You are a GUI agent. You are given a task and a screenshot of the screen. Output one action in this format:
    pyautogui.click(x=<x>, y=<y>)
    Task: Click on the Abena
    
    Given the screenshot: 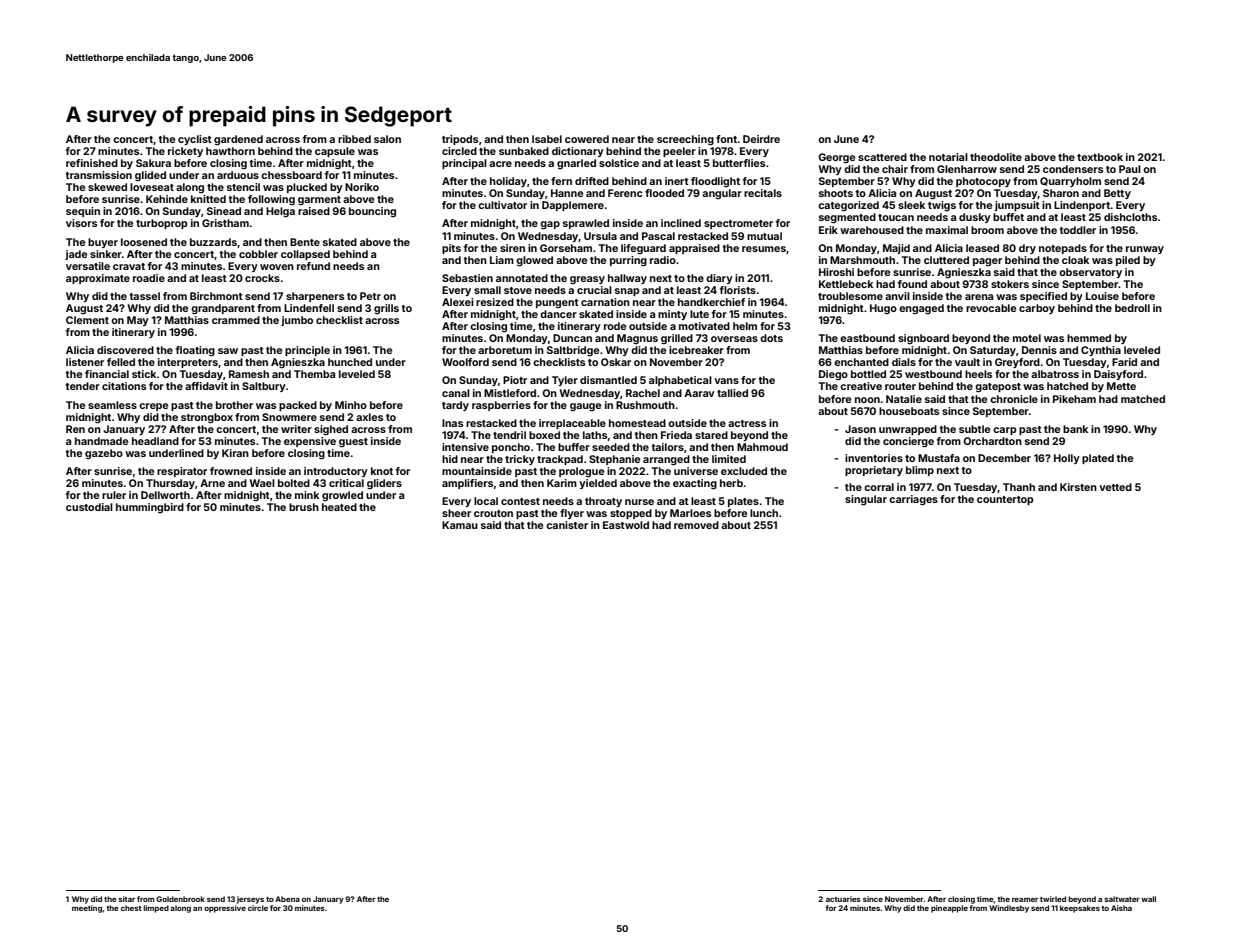 What is the action you would take?
    pyautogui.click(x=287, y=899)
